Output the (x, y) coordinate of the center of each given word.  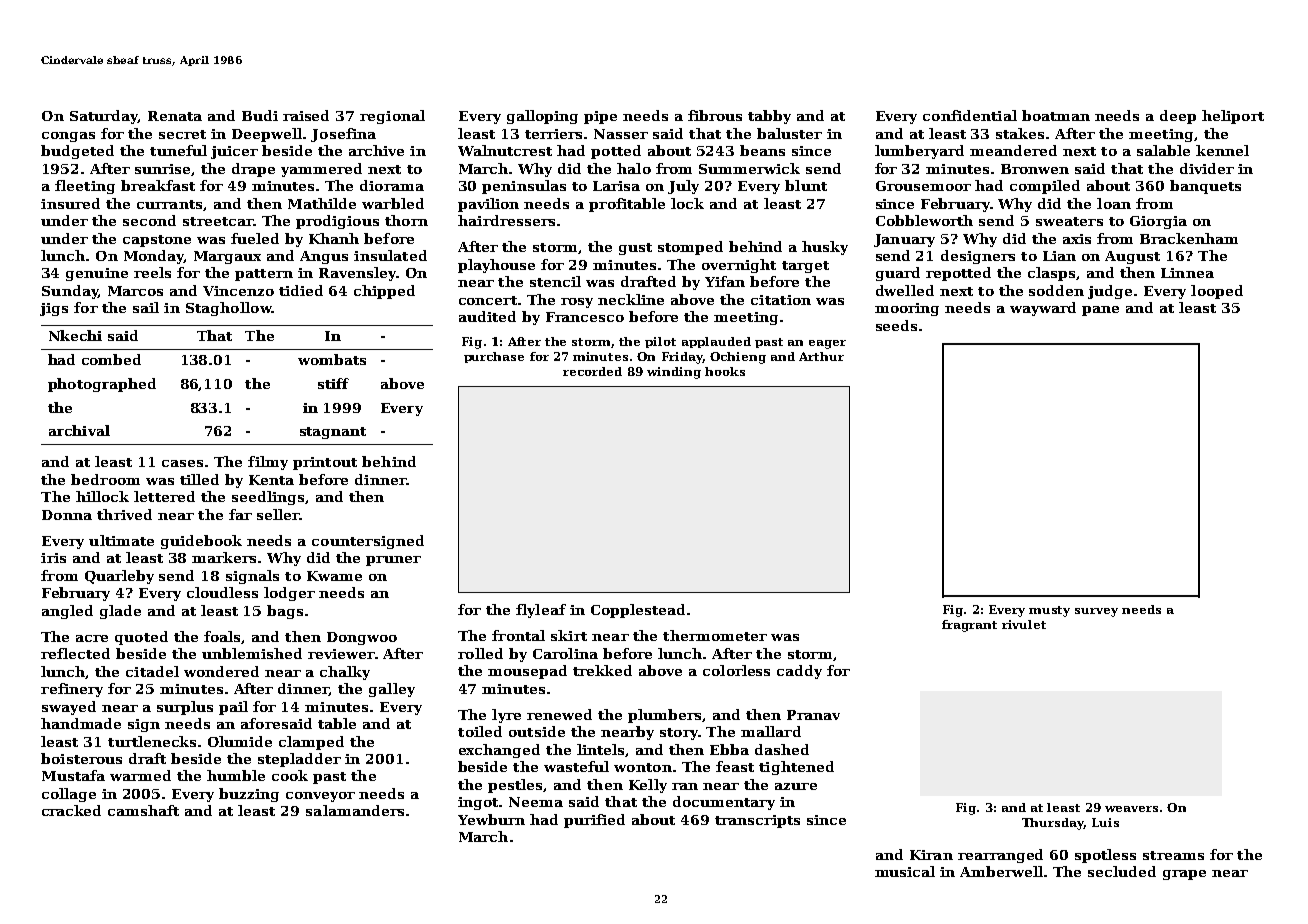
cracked (71, 810)
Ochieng (738, 358)
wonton (643, 767)
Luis (1105, 822)
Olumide (240, 741)
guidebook (201, 542)
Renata (175, 116)
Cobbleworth (924, 220)
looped (1217, 292)
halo (634, 168)
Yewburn (491, 819)
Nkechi (75, 335)
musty (1049, 611)
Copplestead (638, 611)
